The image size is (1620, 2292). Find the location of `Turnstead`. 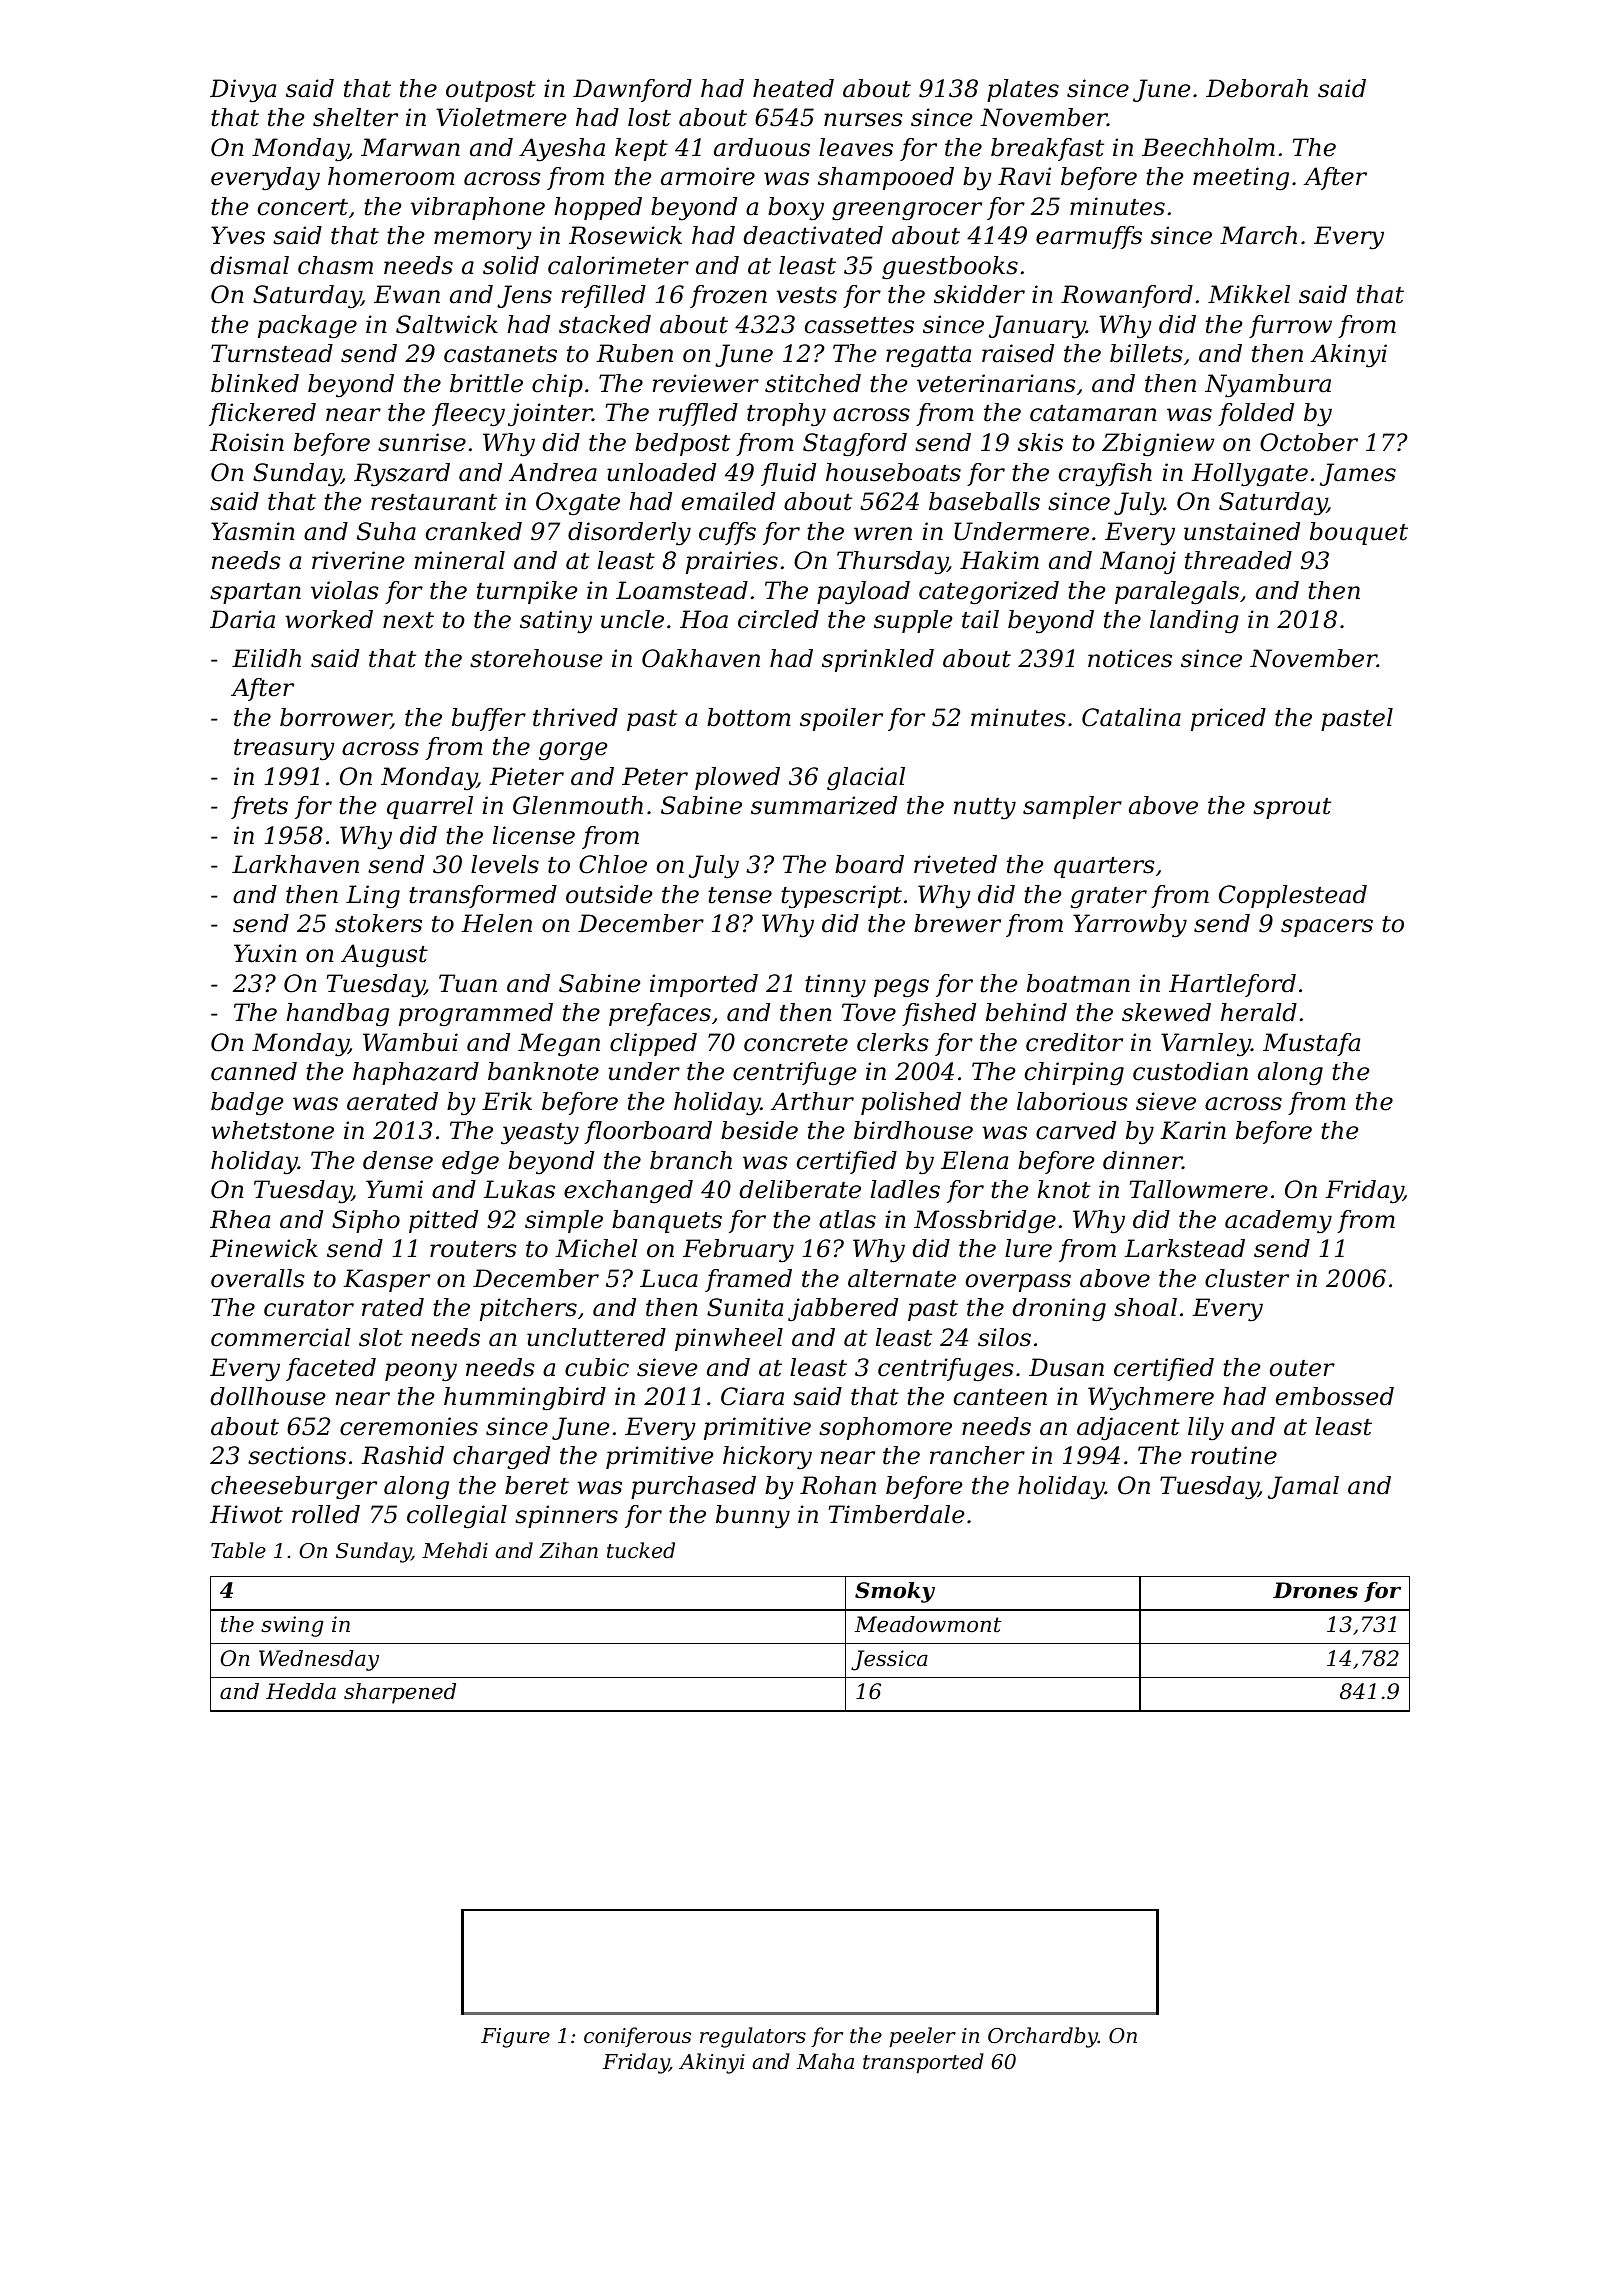

Turnstead is located at coordinates (272, 353).
